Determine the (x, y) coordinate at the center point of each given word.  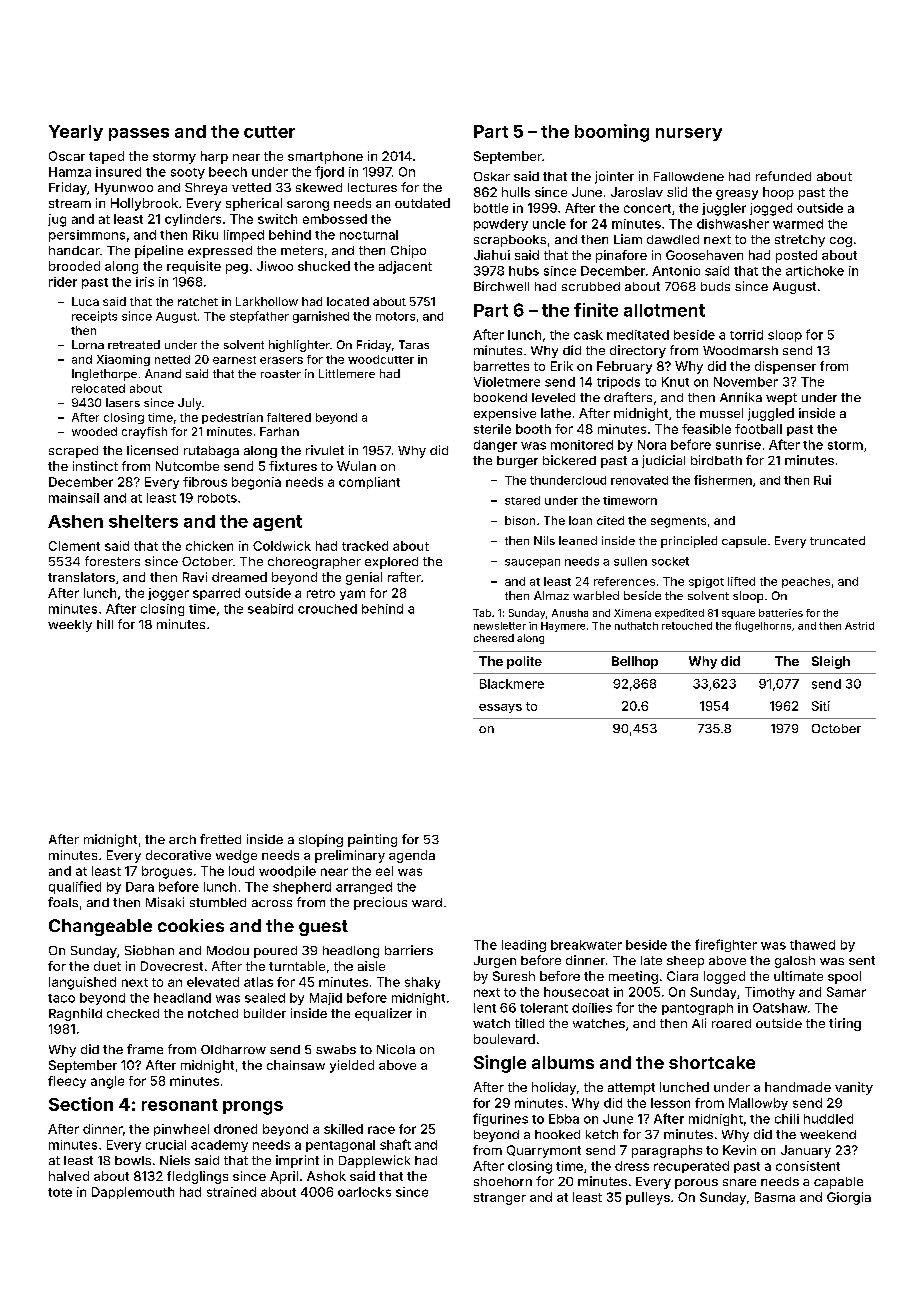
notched (213, 1013)
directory (638, 351)
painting (372, 840)
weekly (70, 626)
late (651, 960)
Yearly (76, 133)
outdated (422, 203)
